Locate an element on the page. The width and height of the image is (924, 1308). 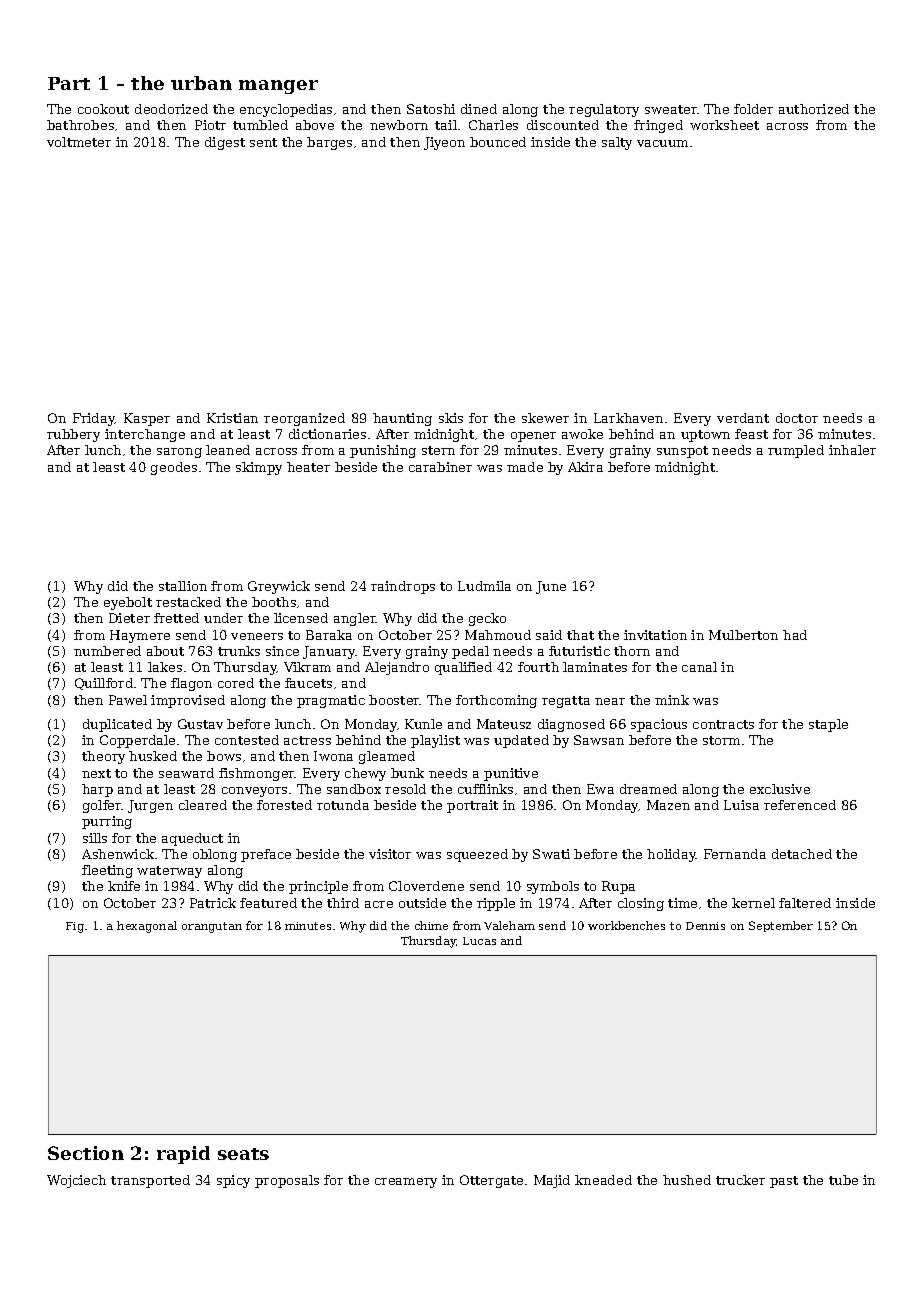
kneaded is located at coordinates (603, 1180).
